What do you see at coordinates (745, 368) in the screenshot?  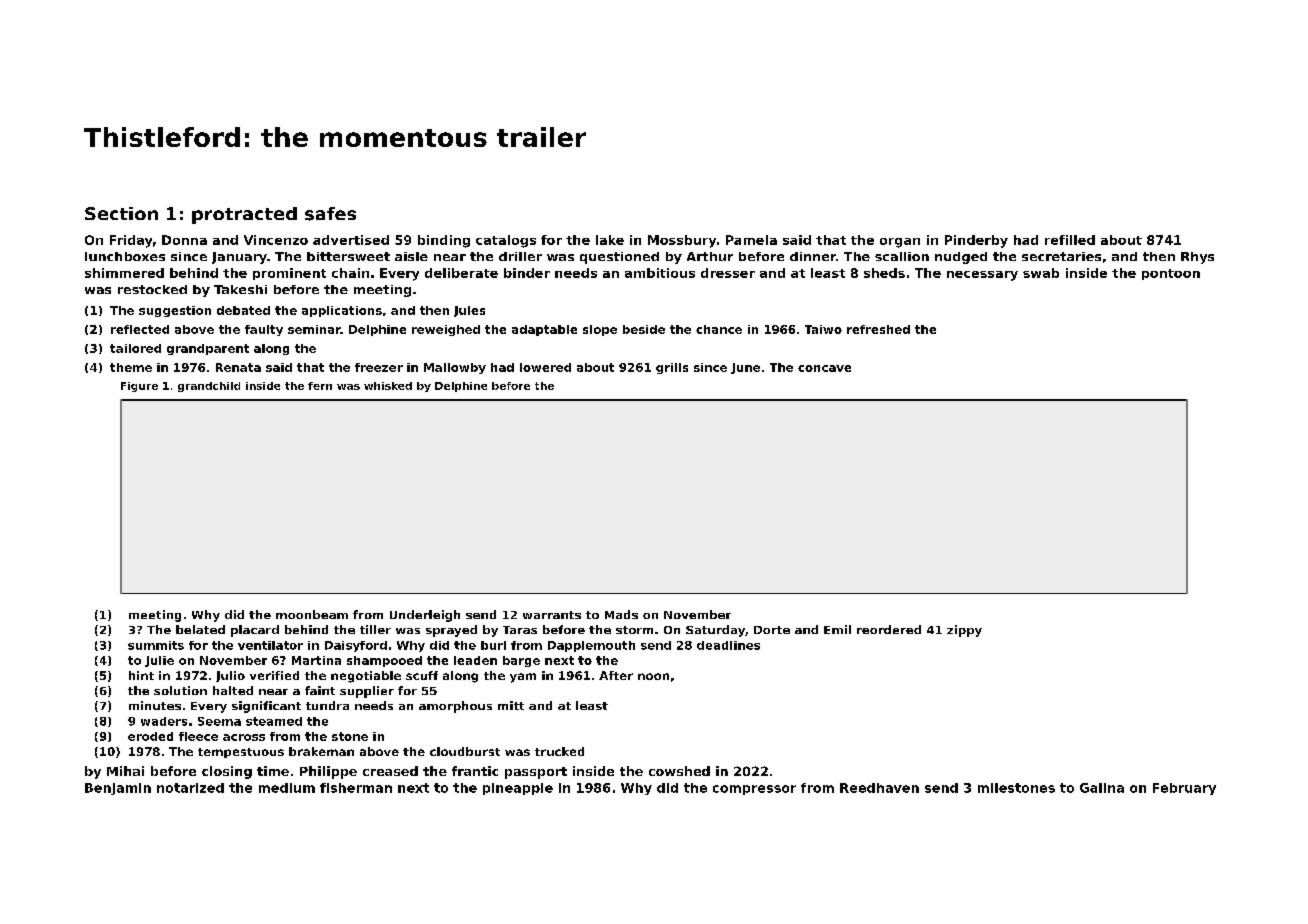 I see `June` at bounding box center [745, 368].
